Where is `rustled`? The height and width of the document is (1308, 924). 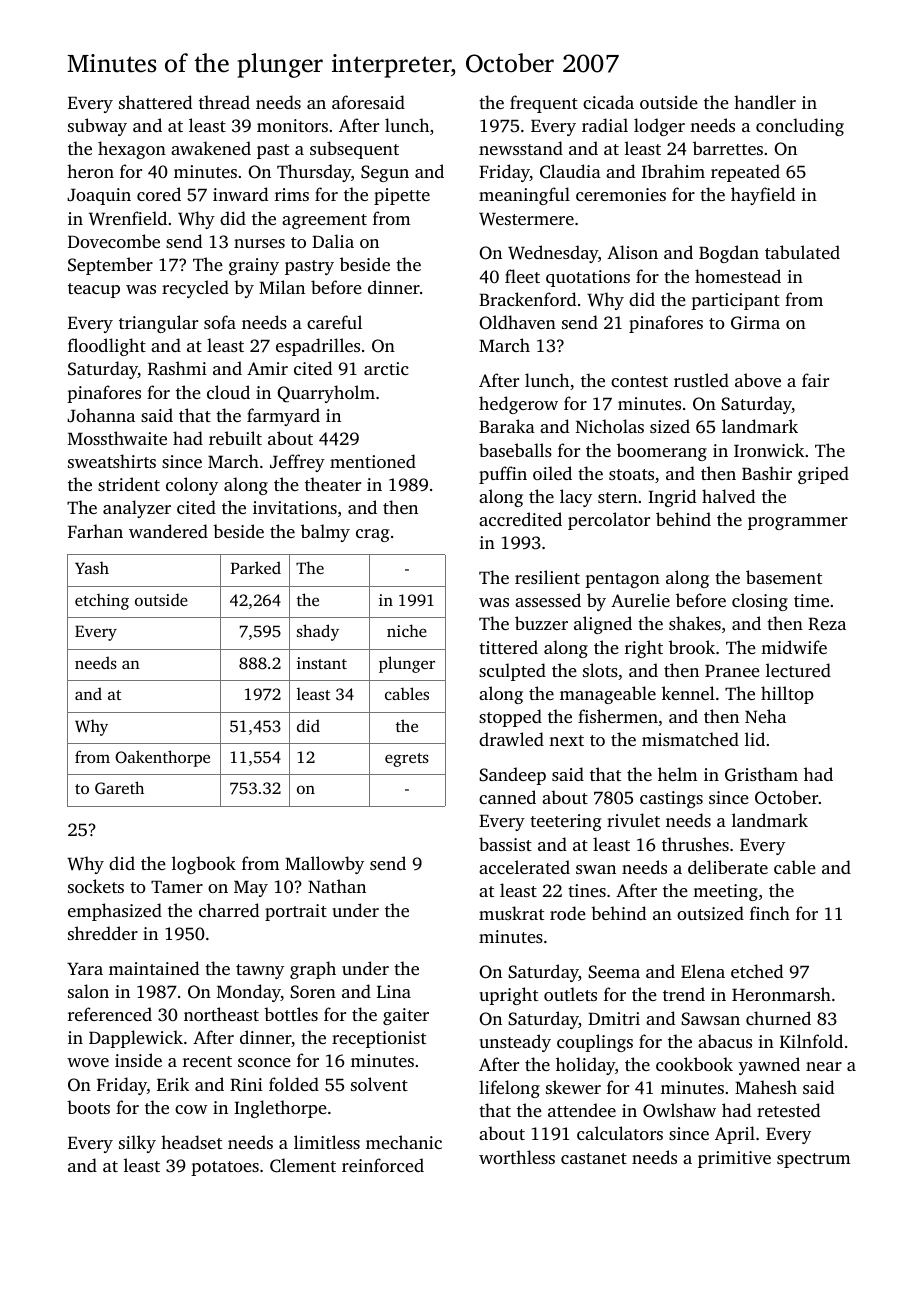
rustled is located at coordinates (701, 380).
